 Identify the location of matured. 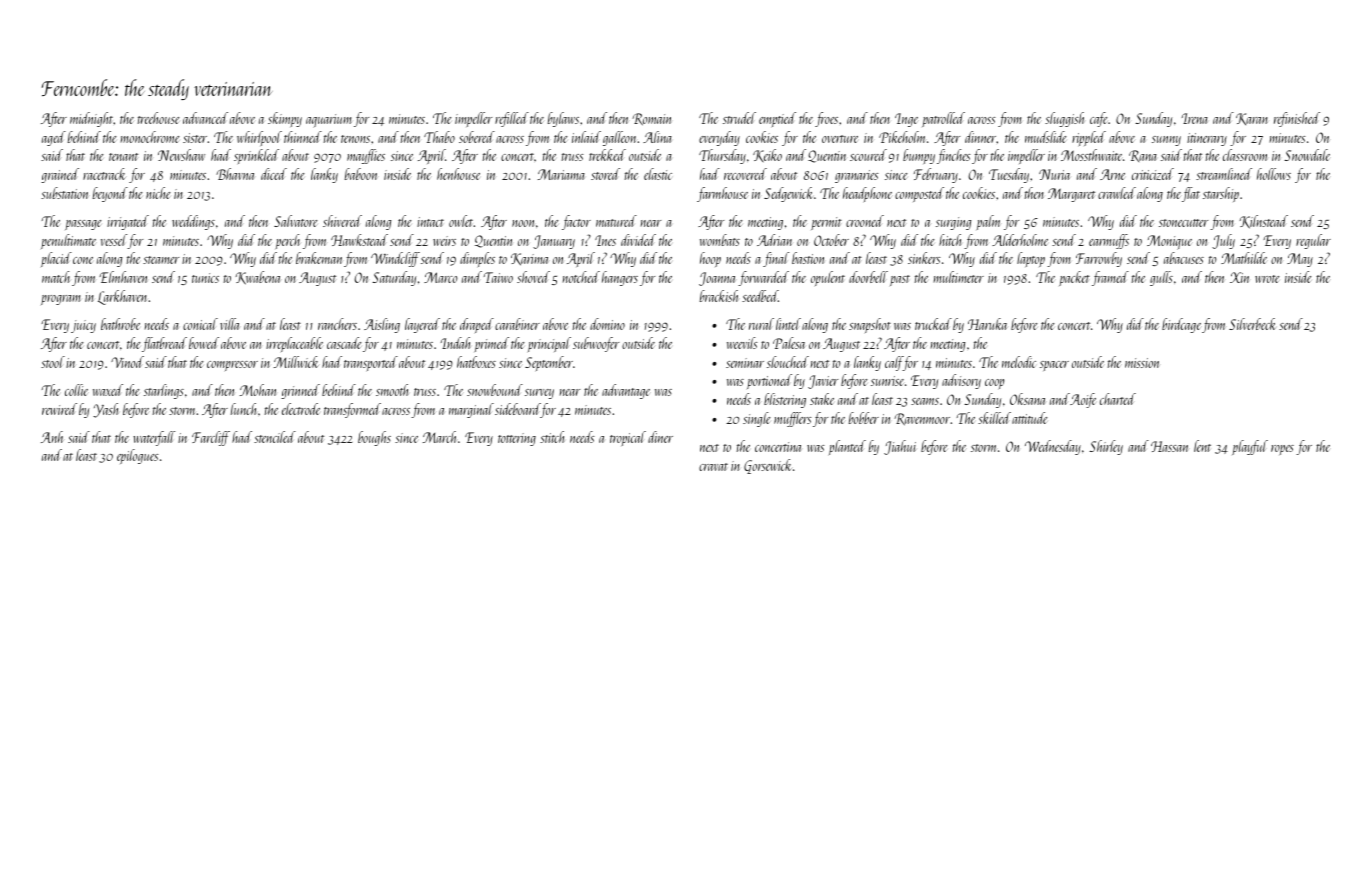
(616, 221).
